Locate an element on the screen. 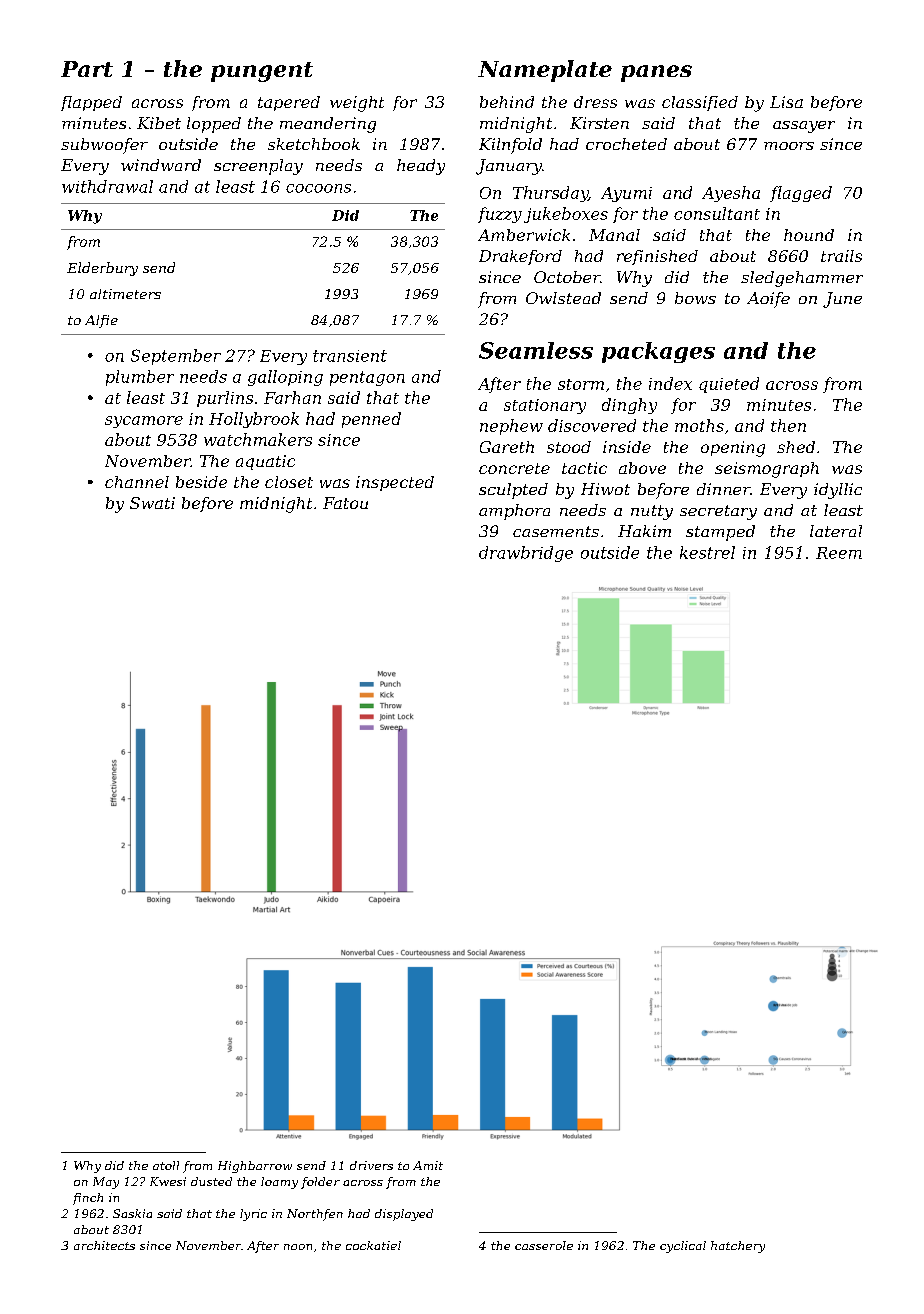 The width and height of the screenshot is (924, 1314). nephew is located at coordinates (511, 427).
